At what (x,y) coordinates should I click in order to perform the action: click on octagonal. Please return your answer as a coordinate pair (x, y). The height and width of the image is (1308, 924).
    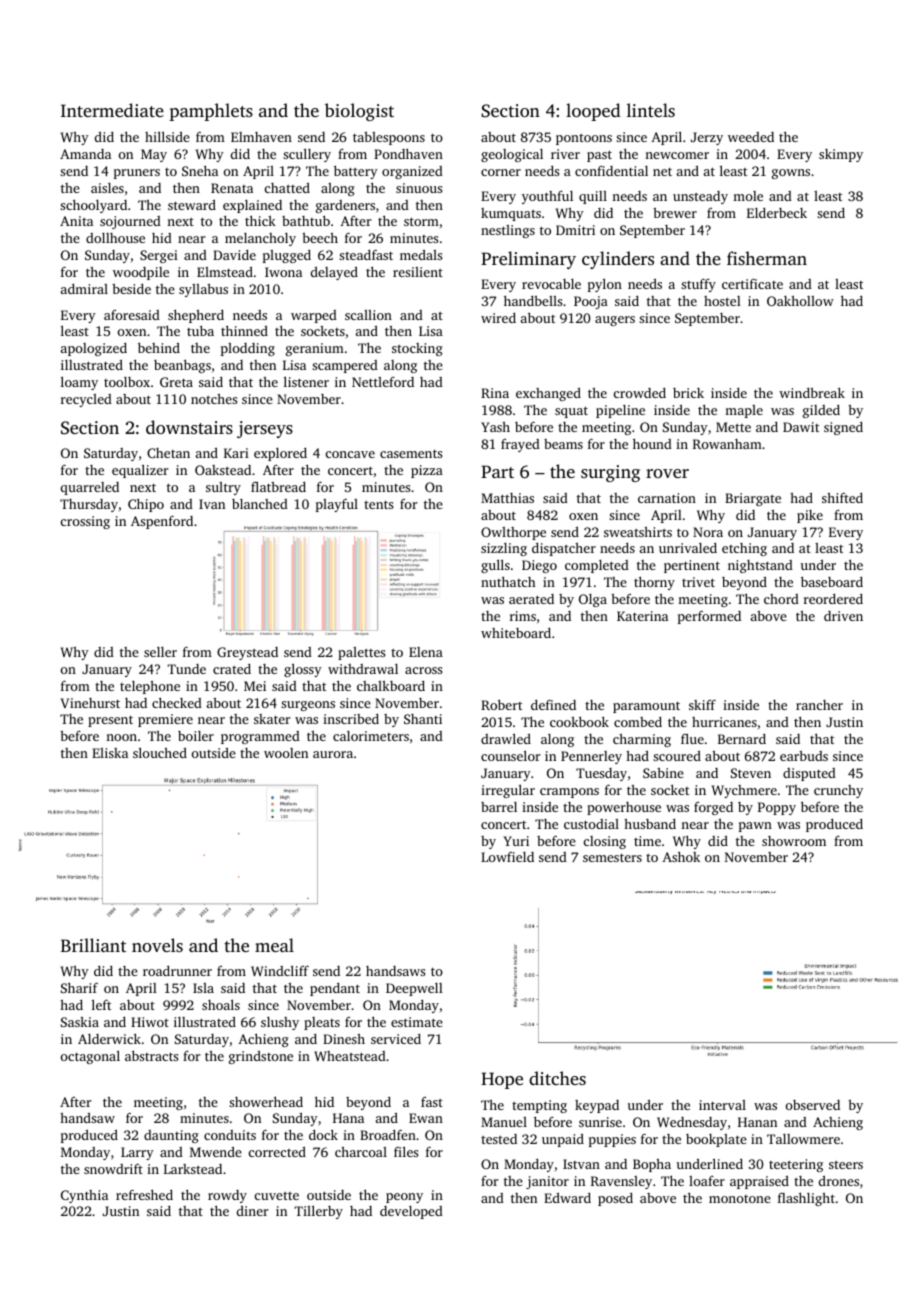
    Looking at the image, I should click on (90, 1057).
